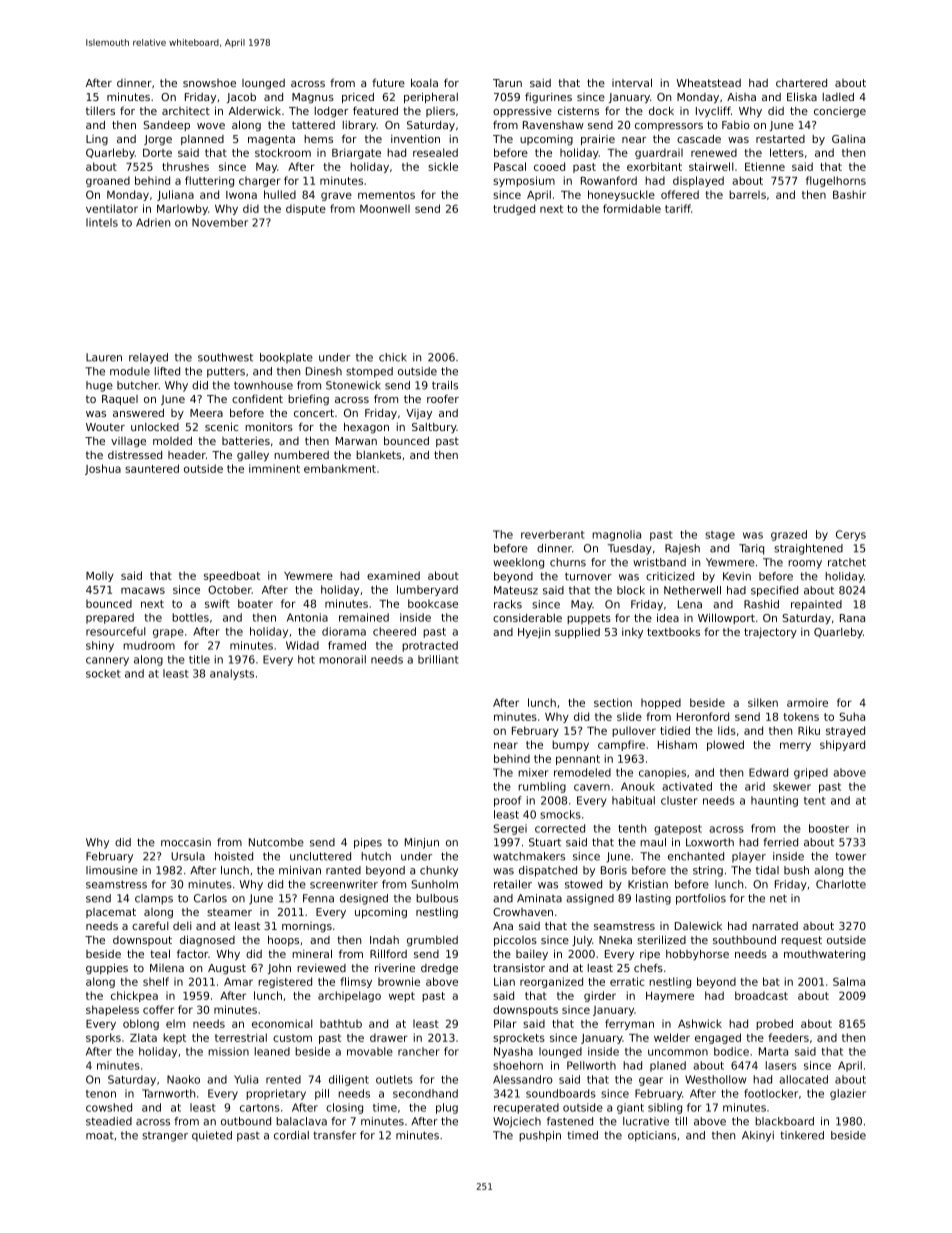 The width and height of the document is (952, 1233). Describe the element at coordinates (632, 633) in the document. I see `inky` at that location.
